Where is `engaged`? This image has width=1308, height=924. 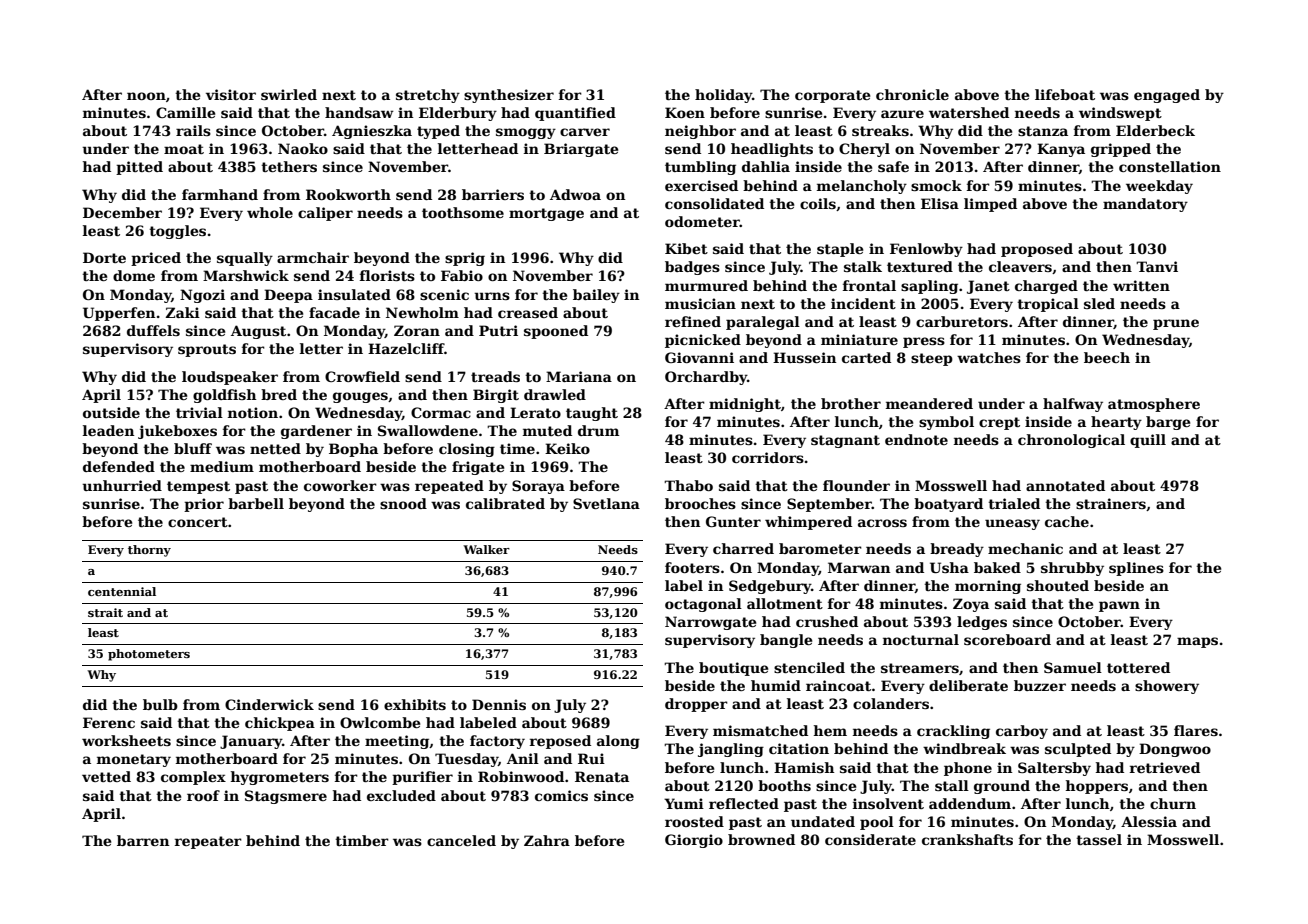
engaged is located at coordinates (1167, 96).
